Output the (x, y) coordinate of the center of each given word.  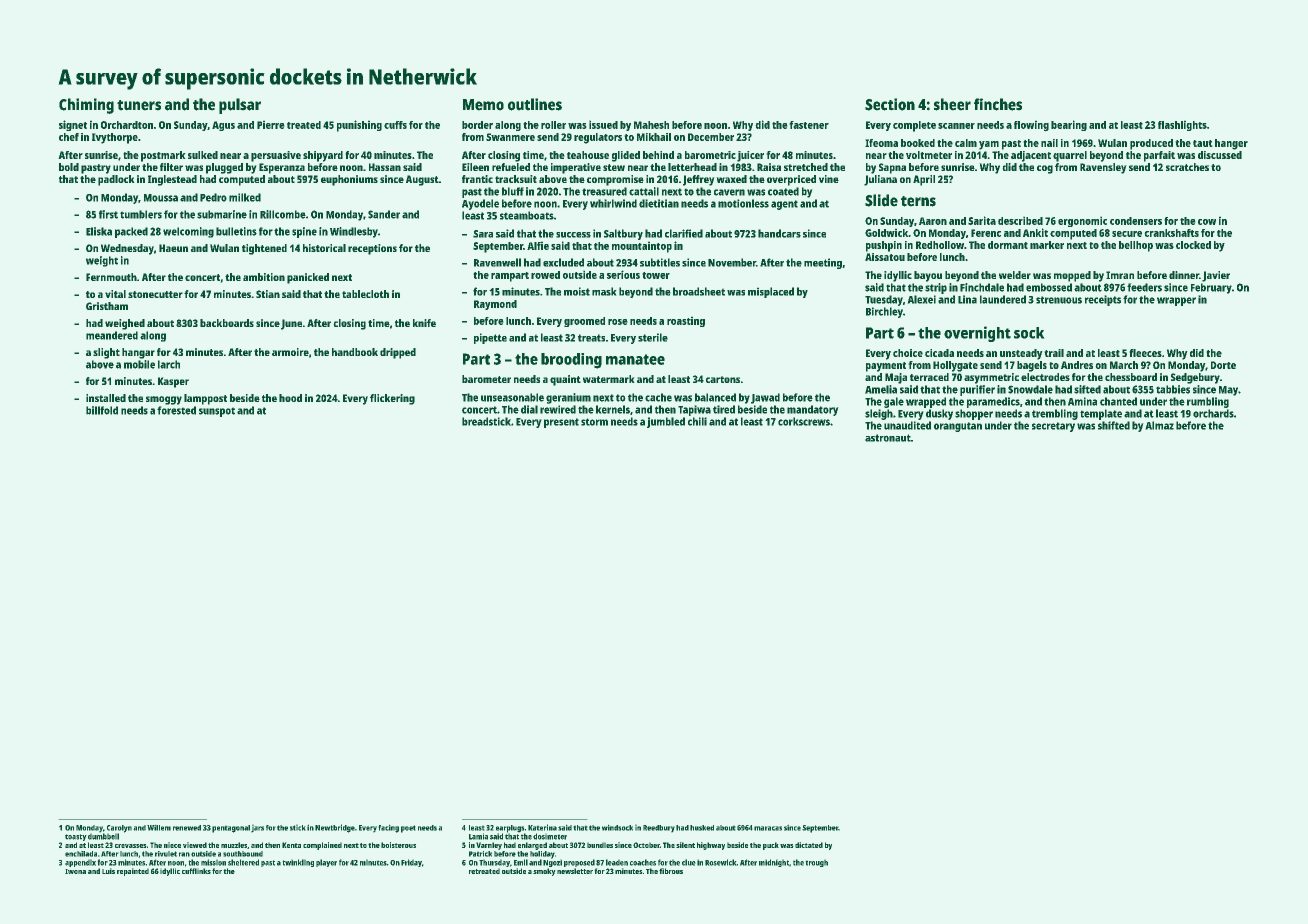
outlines (535, 104)
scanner (956, 126)
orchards (1213, 413)
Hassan (385, 167)
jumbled (666, 422)
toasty (76, 837)
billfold (102, 410)
